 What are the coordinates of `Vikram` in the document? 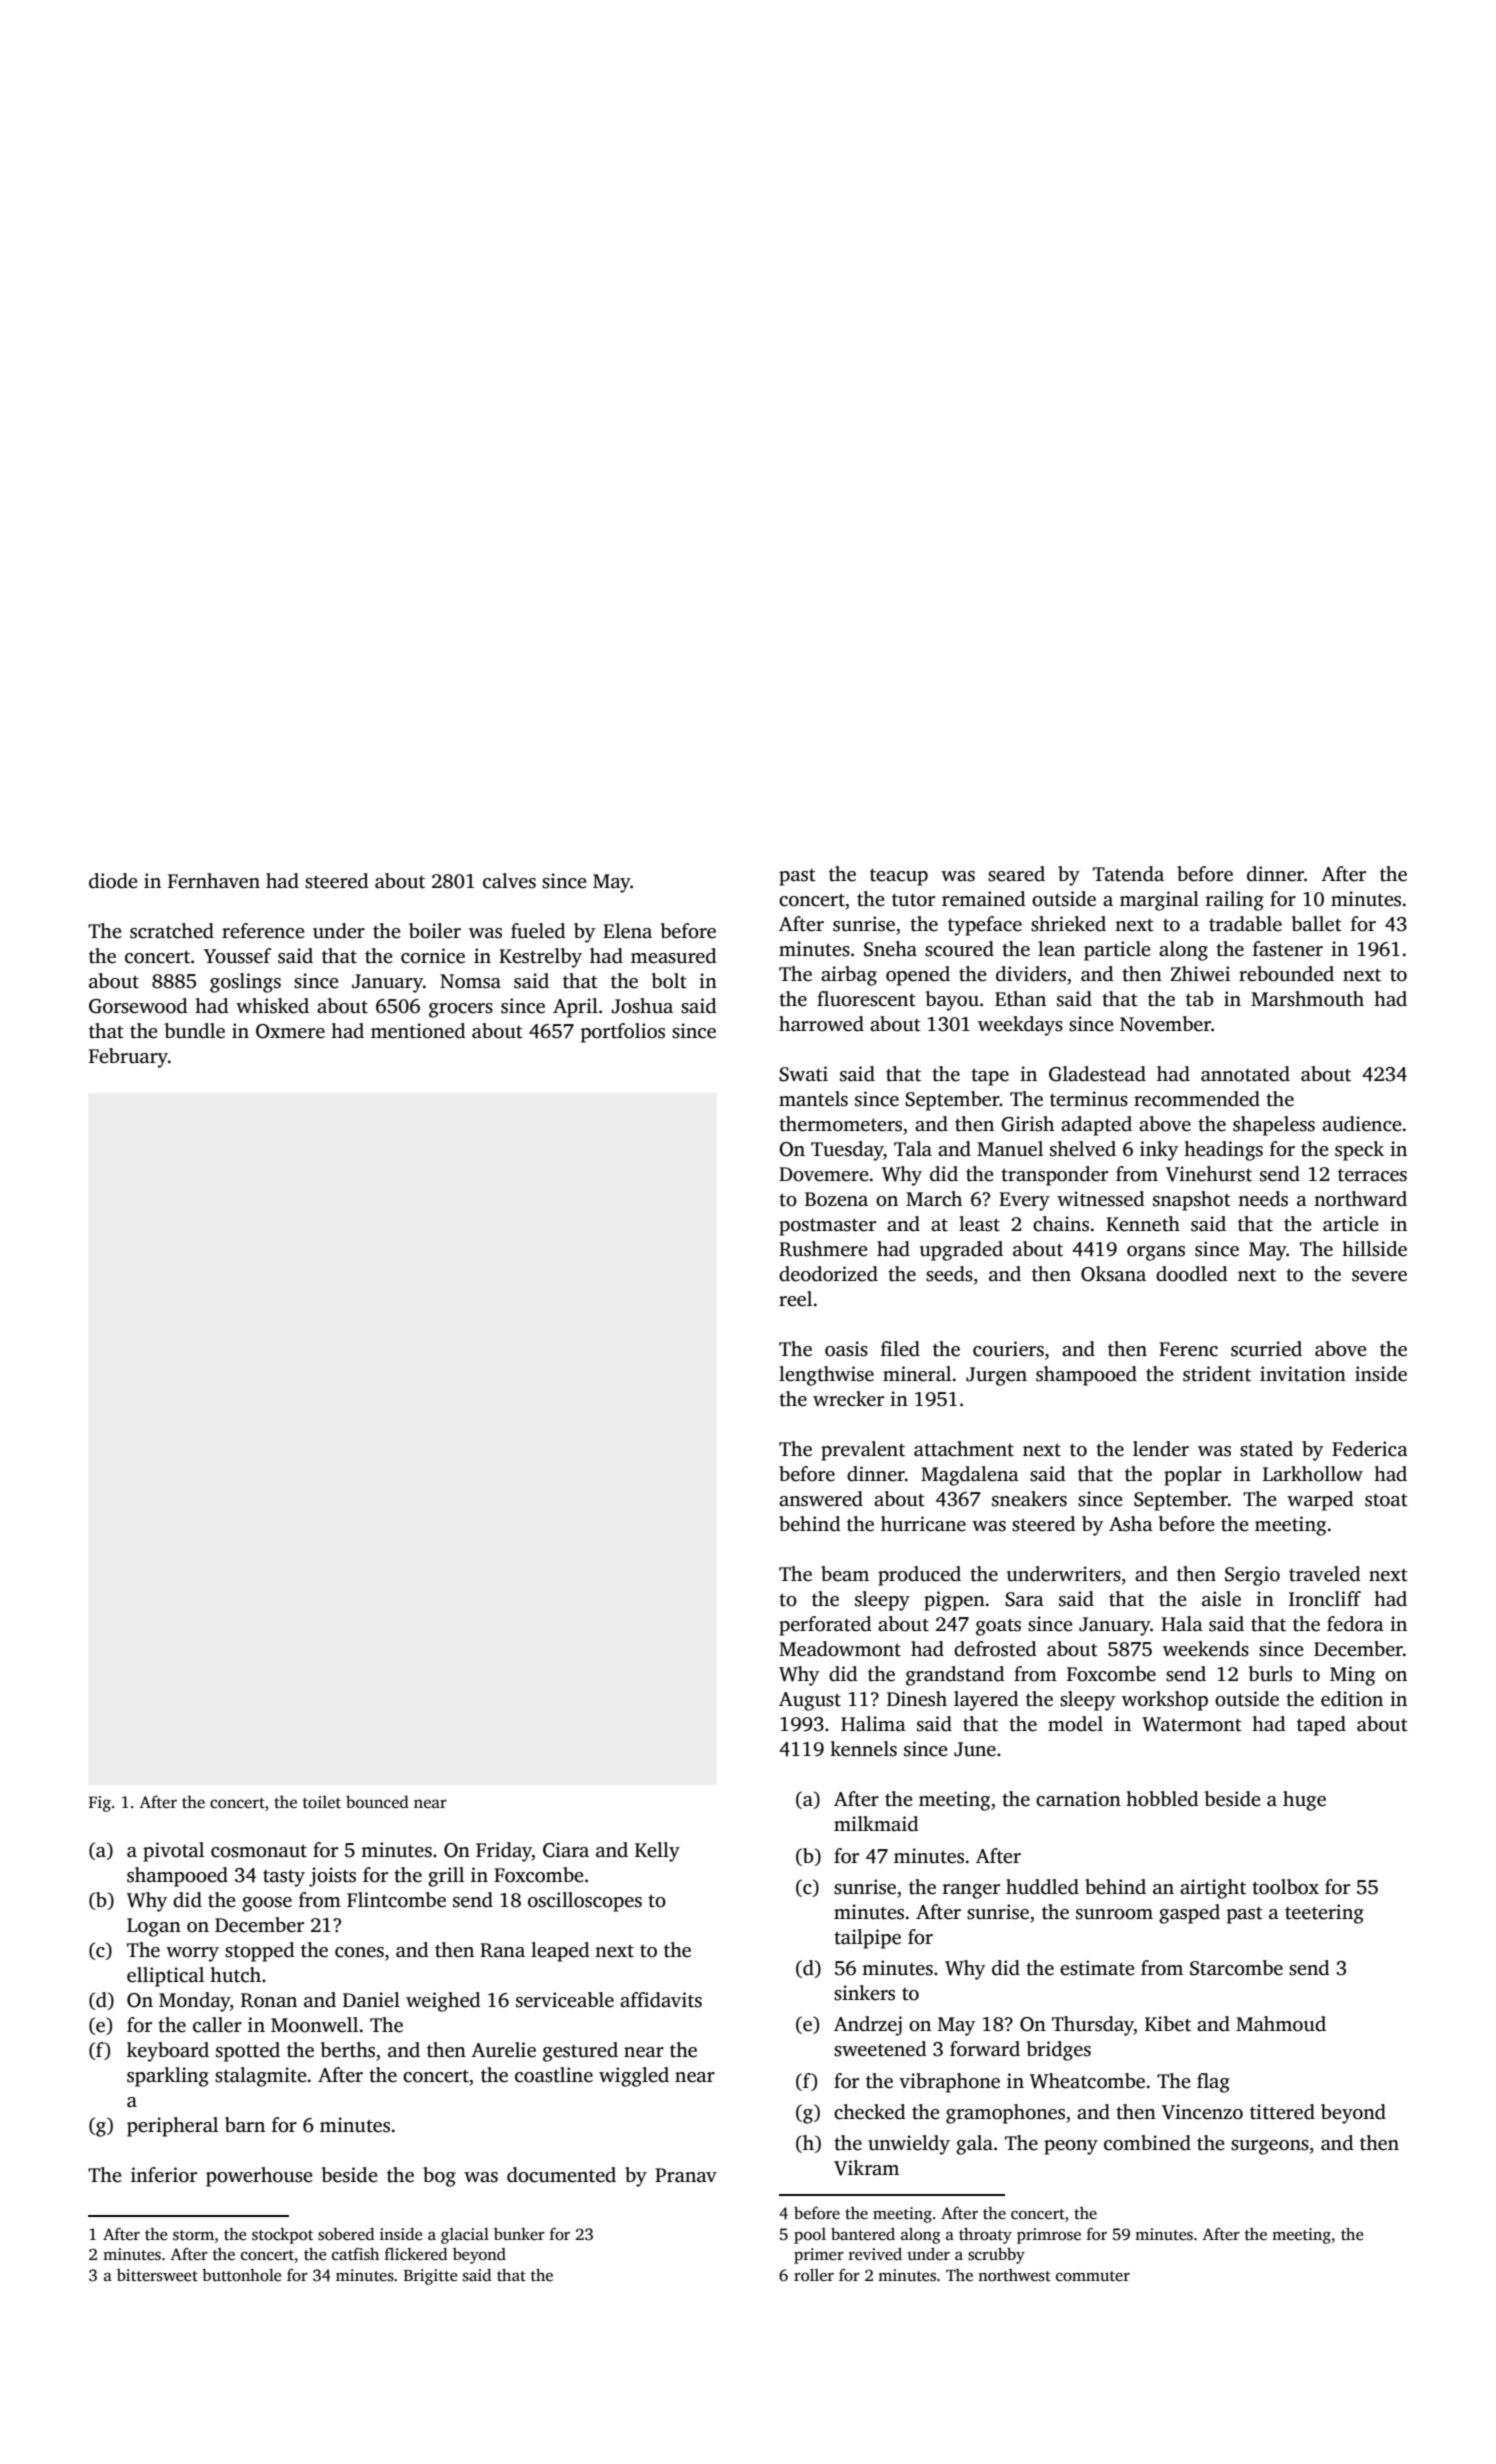 It's located at (866, 2168).
